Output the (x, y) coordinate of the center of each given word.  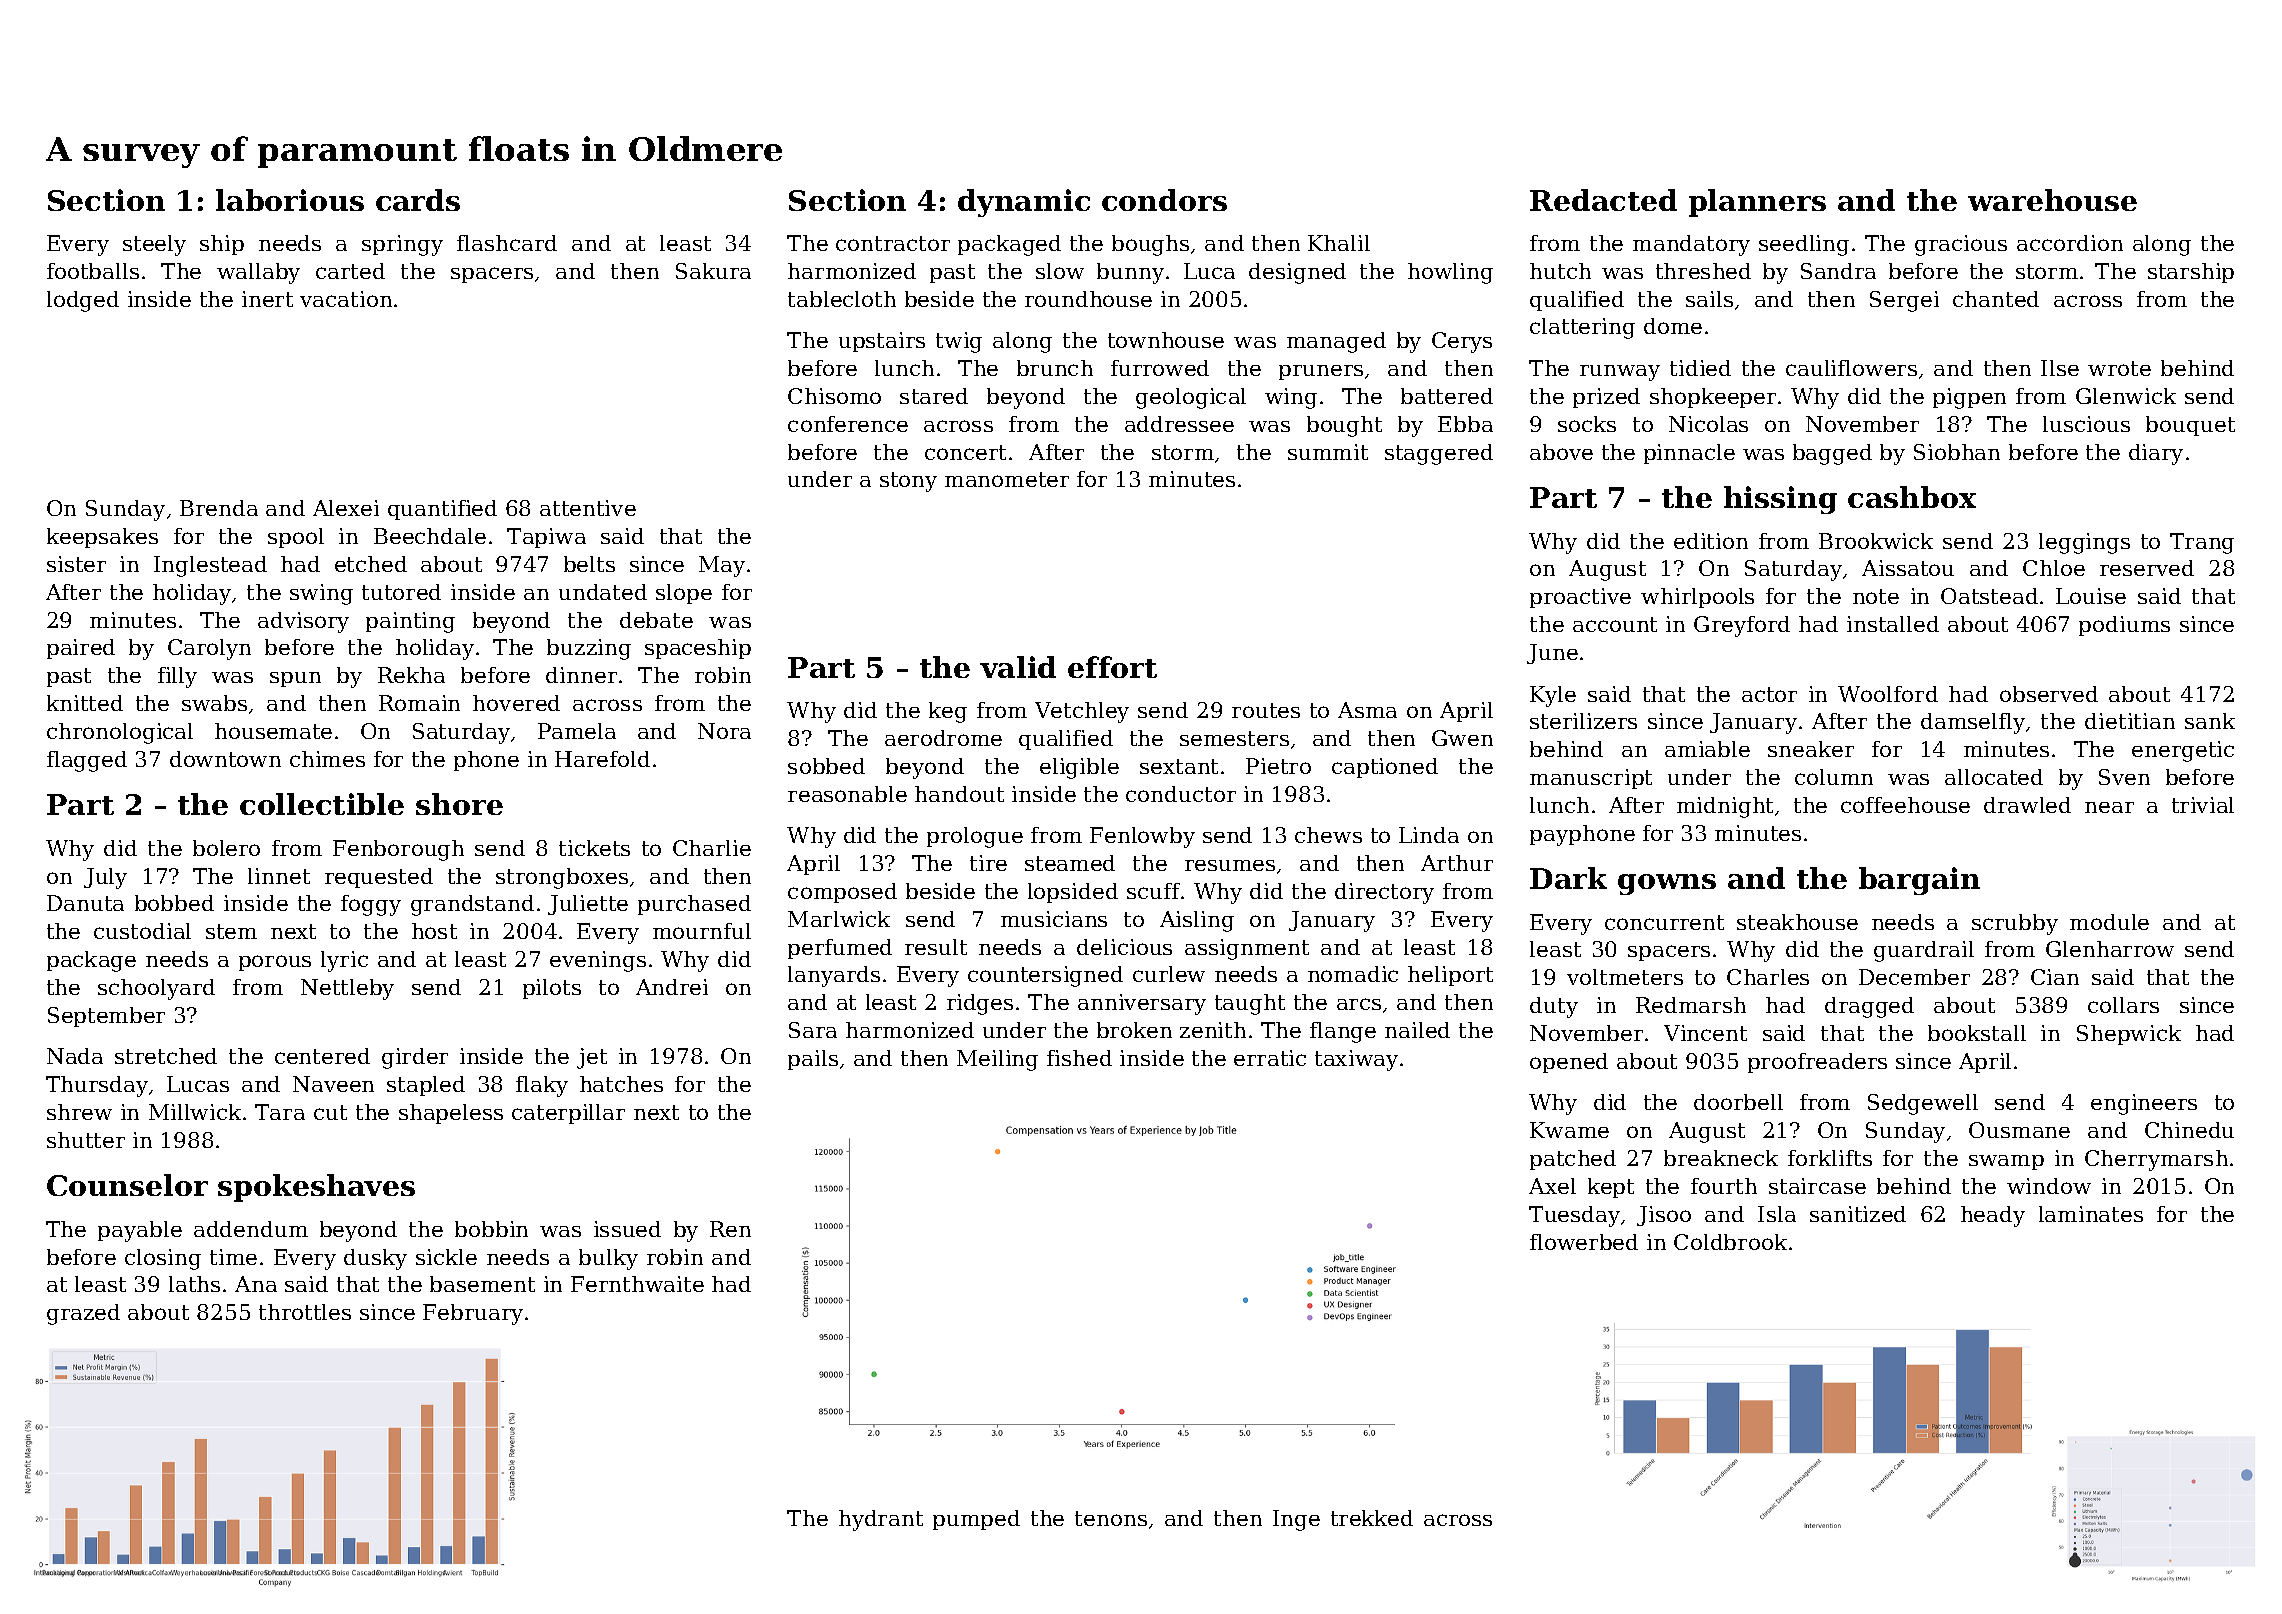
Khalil (1339, 243)
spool (296, 538)
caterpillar (568, 1114)
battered (1447, 396)
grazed (83, 1314)
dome (1673, 326)
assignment (1247, 949)
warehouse (2052, 200)
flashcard (507, 243)
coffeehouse (1905, 805)
